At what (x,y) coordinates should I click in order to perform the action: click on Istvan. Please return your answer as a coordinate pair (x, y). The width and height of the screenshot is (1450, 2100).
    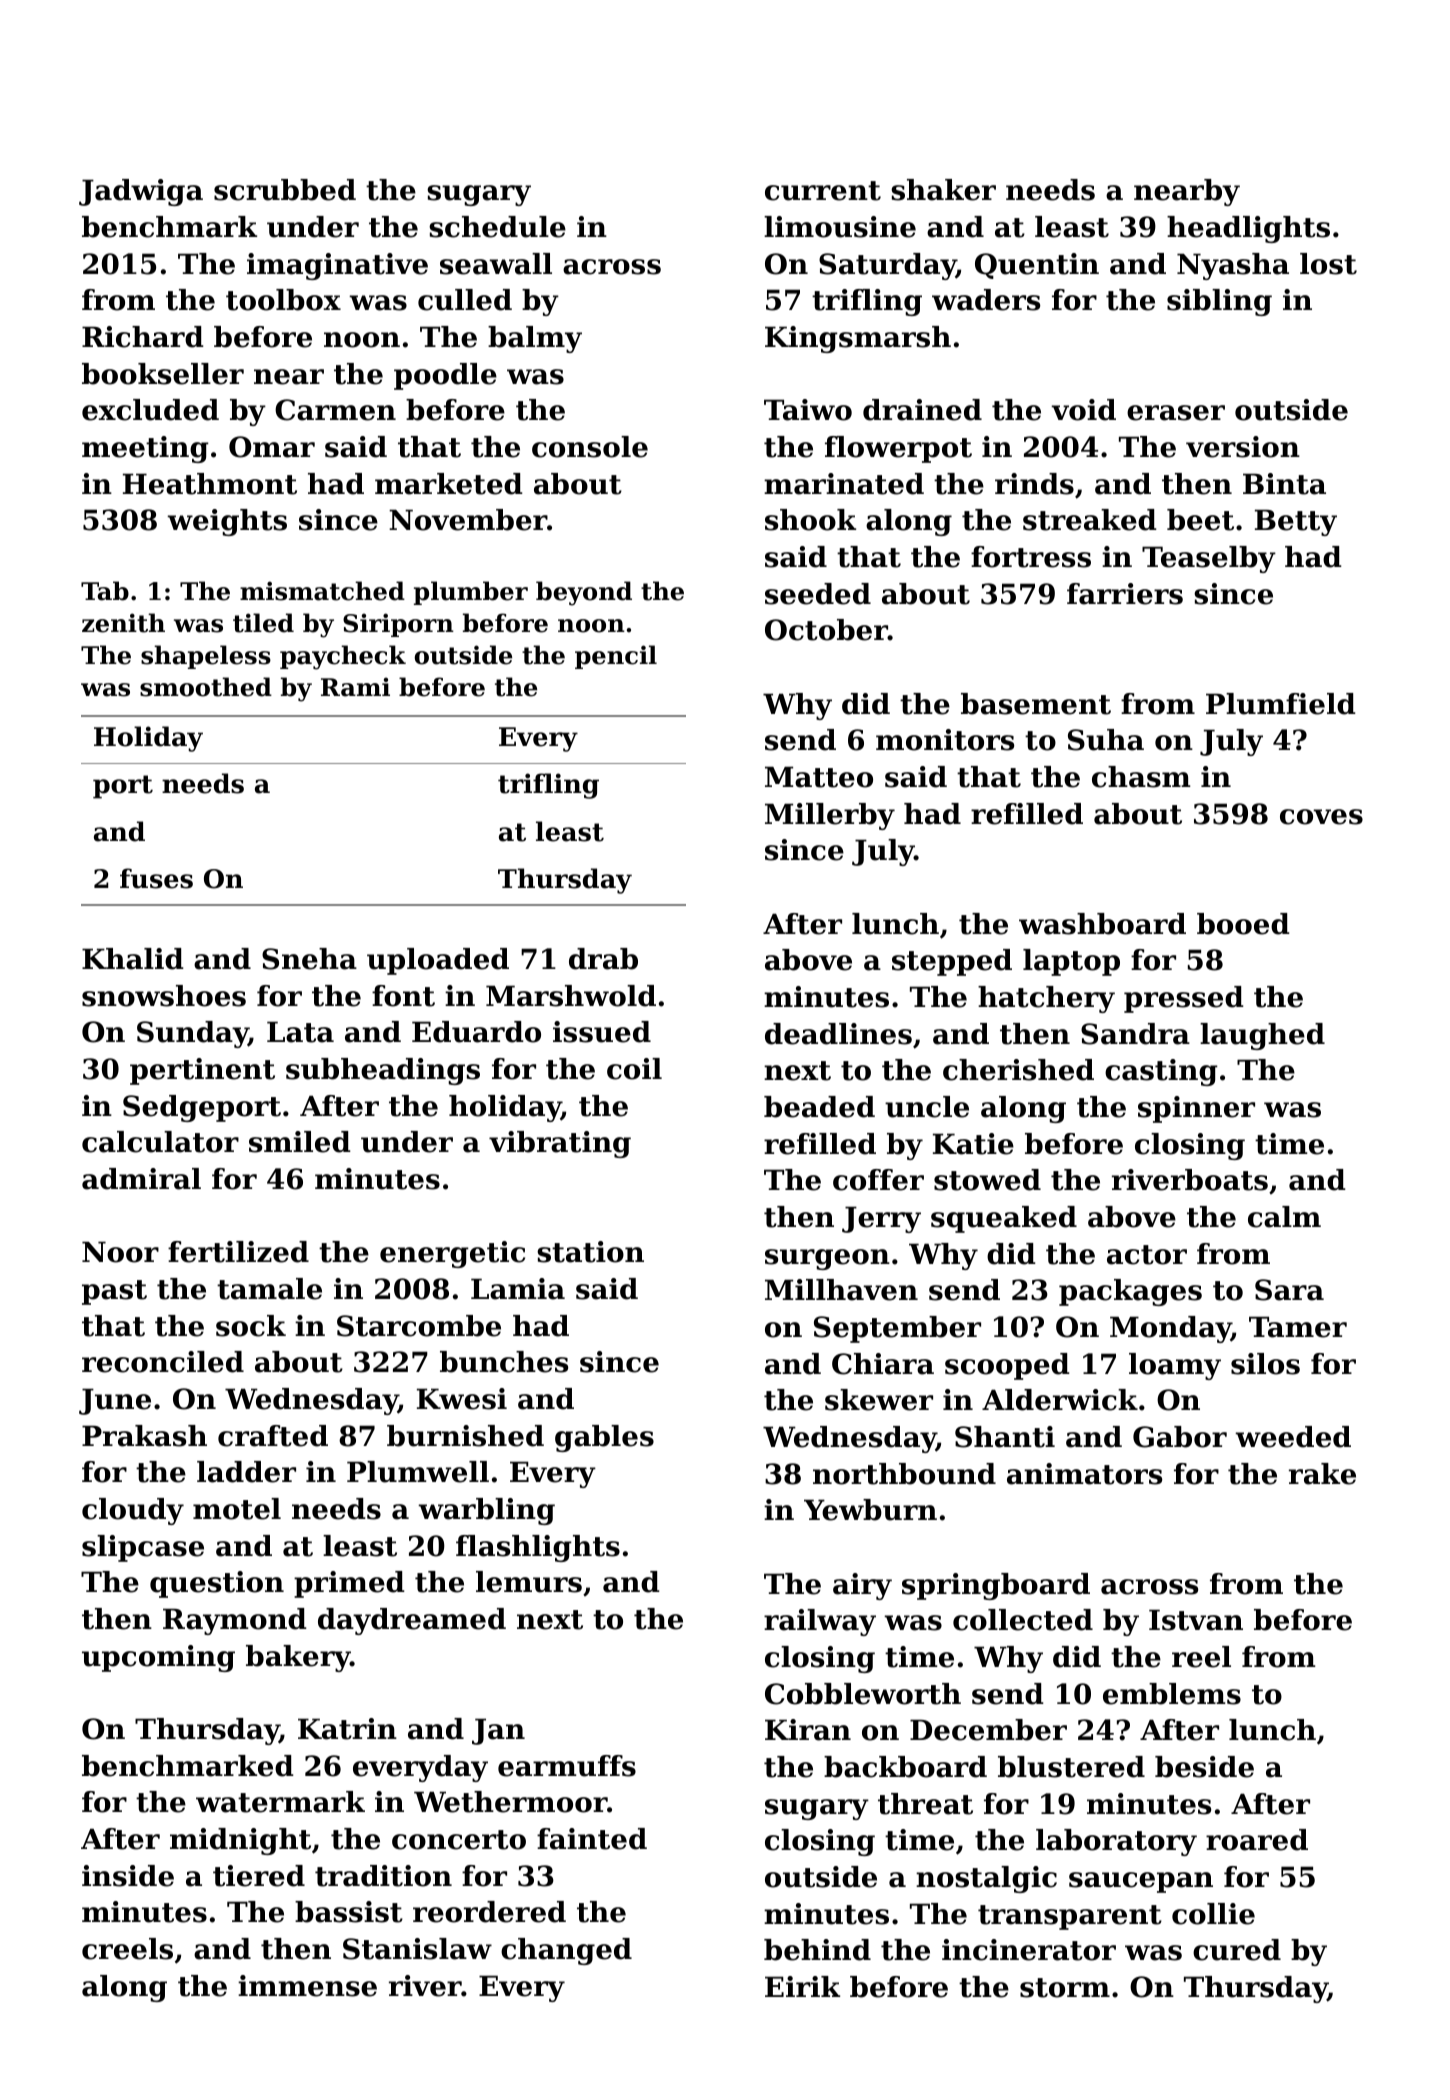
    Looking at the image, I should click on (1196, 1620).
